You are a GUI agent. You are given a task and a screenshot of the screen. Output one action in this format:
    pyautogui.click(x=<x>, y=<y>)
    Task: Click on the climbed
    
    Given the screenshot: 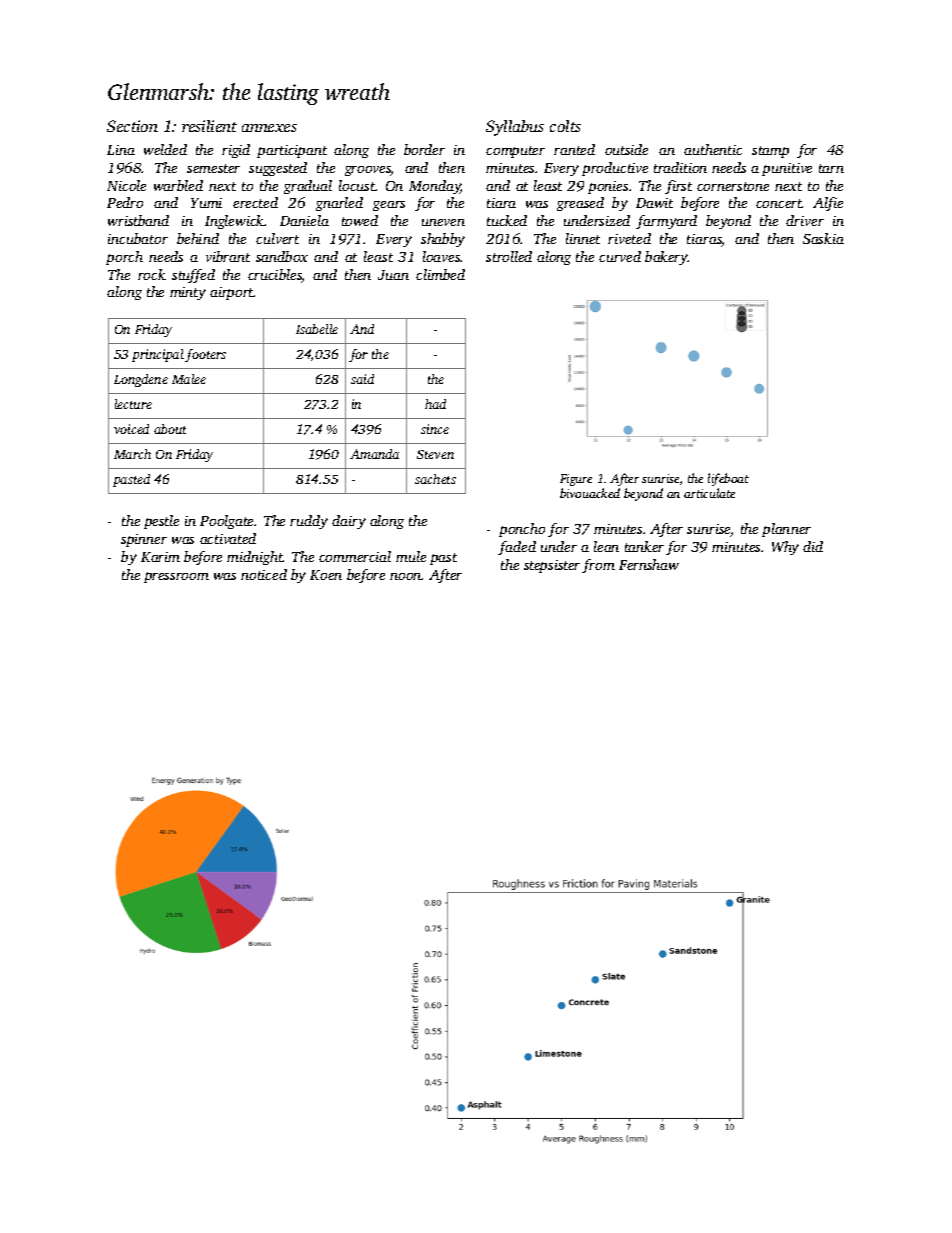 What is the action you would take?
    pyautogui.click(x=440, y=274)
